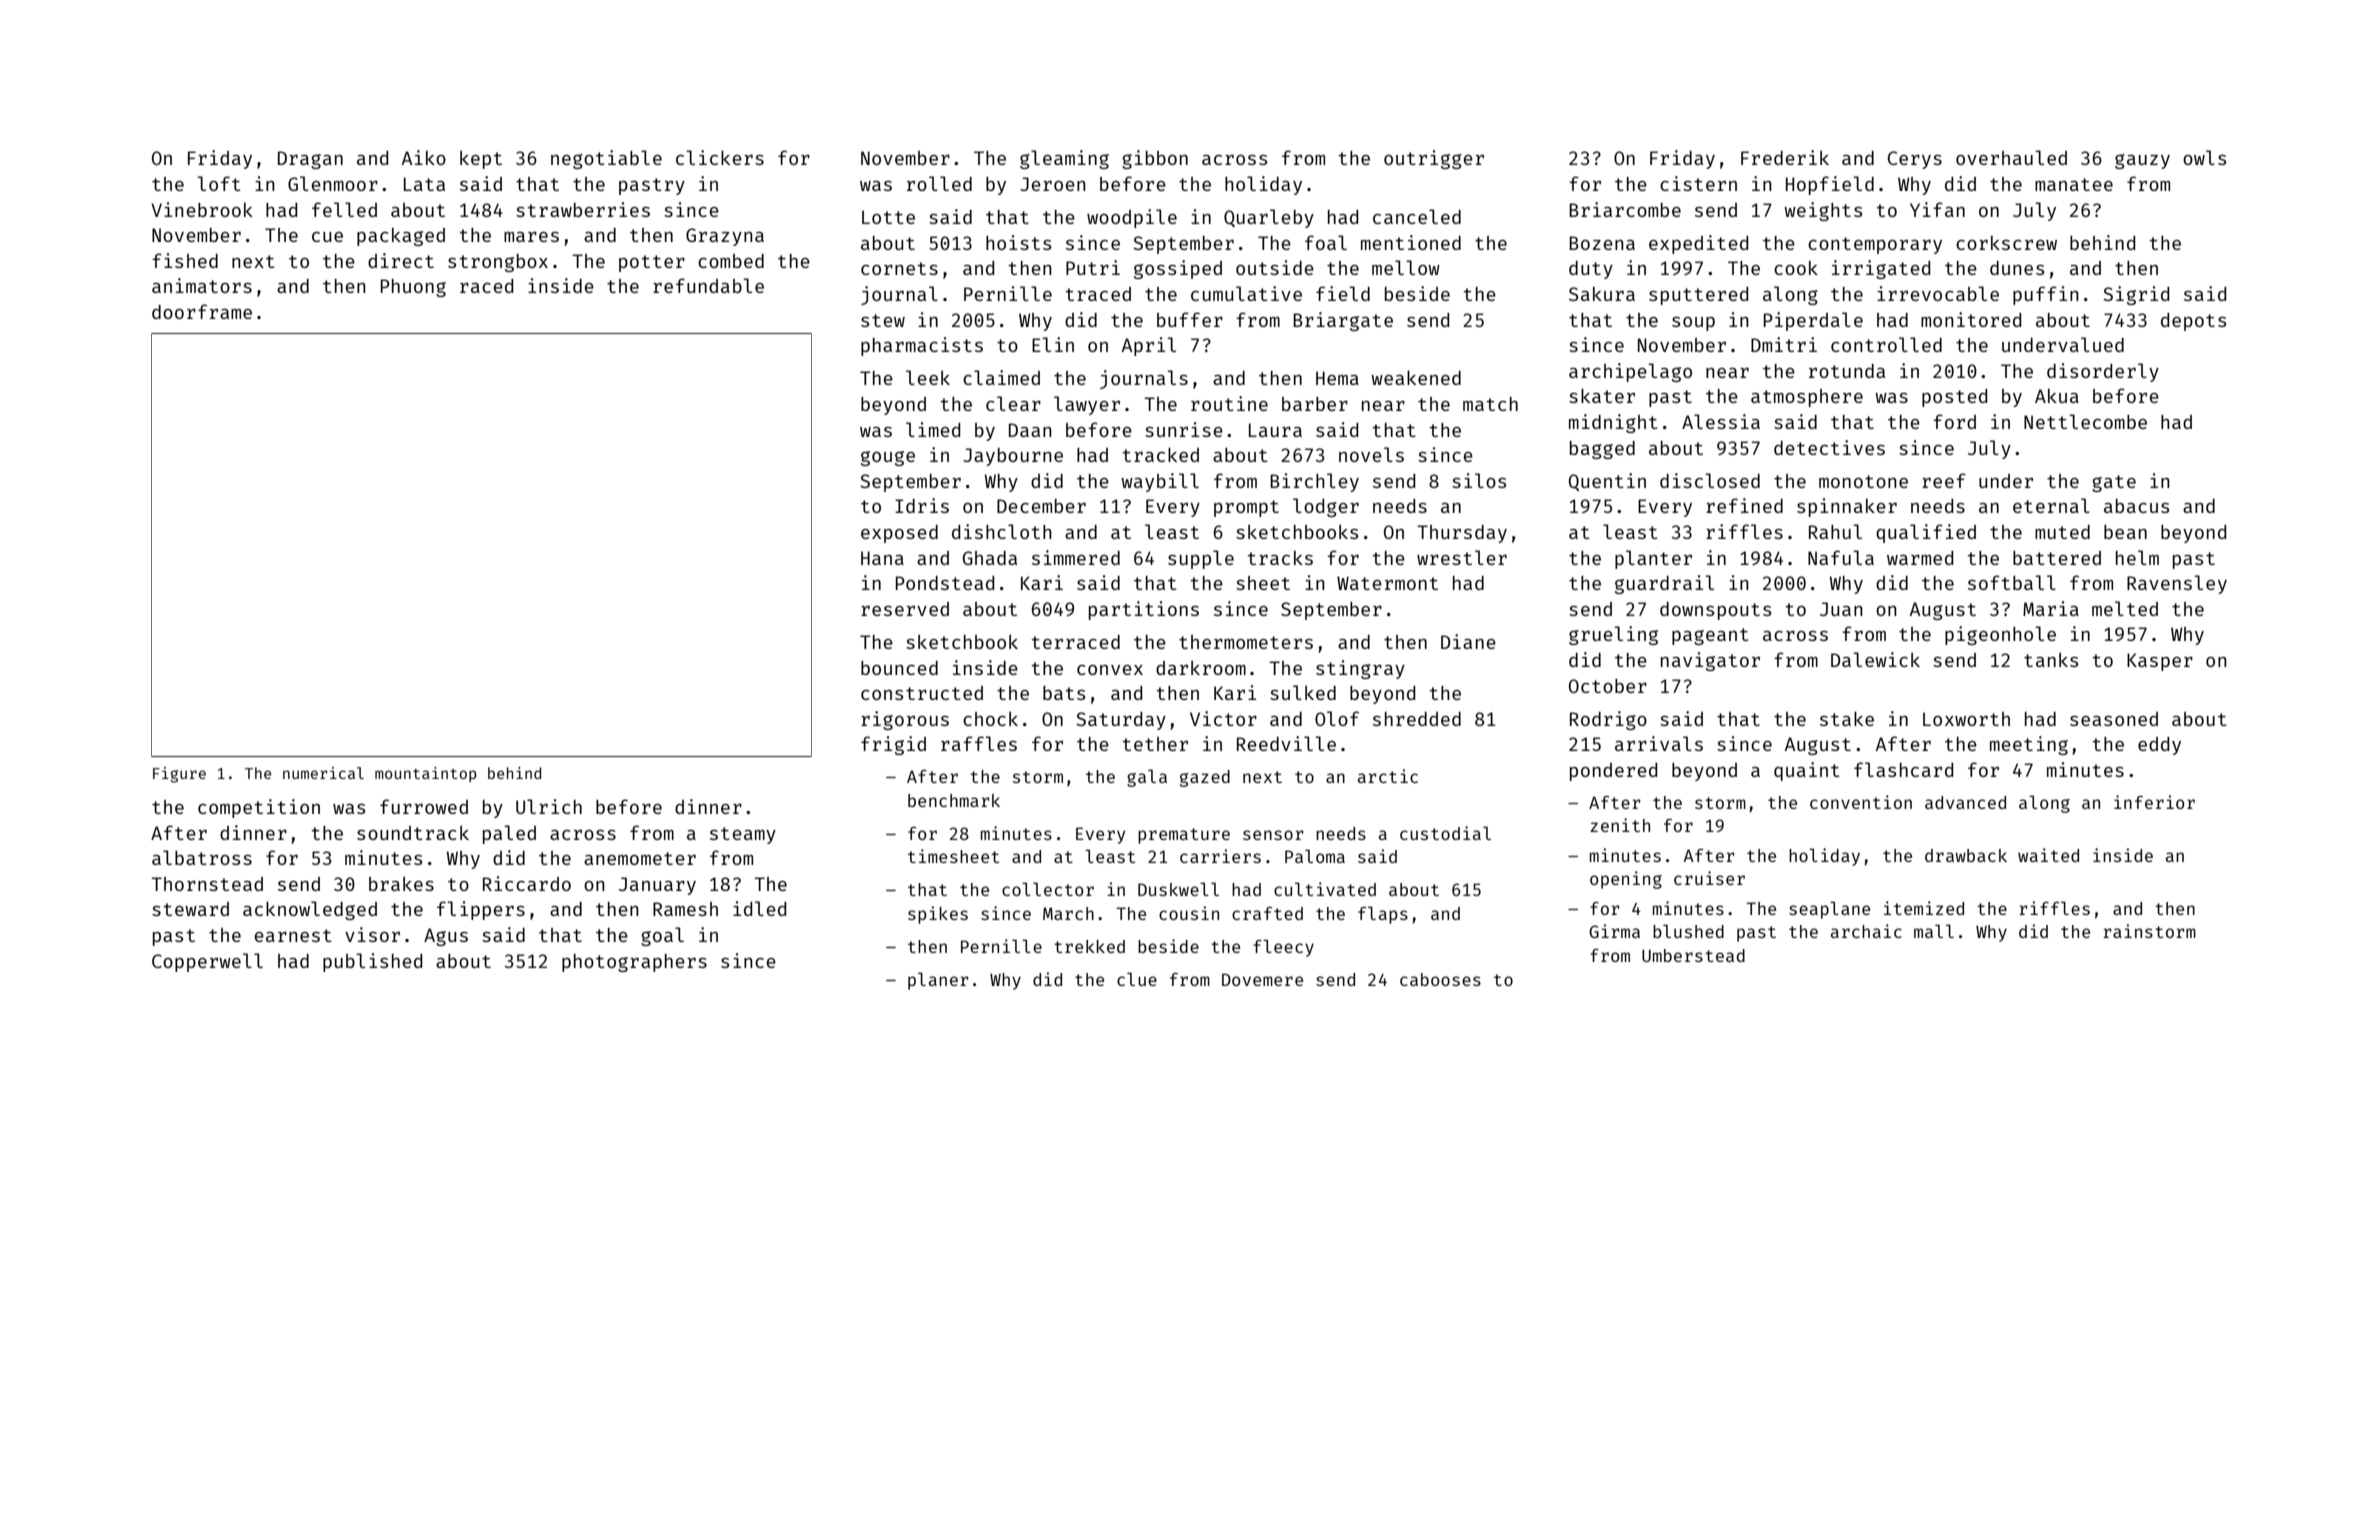 Image resolution: width=2380 pixels, height=1540 pixels. What do you see at coordinates (1744, 505) in the screenshot?
I see `refined` at bounding box center [1744, 505].
